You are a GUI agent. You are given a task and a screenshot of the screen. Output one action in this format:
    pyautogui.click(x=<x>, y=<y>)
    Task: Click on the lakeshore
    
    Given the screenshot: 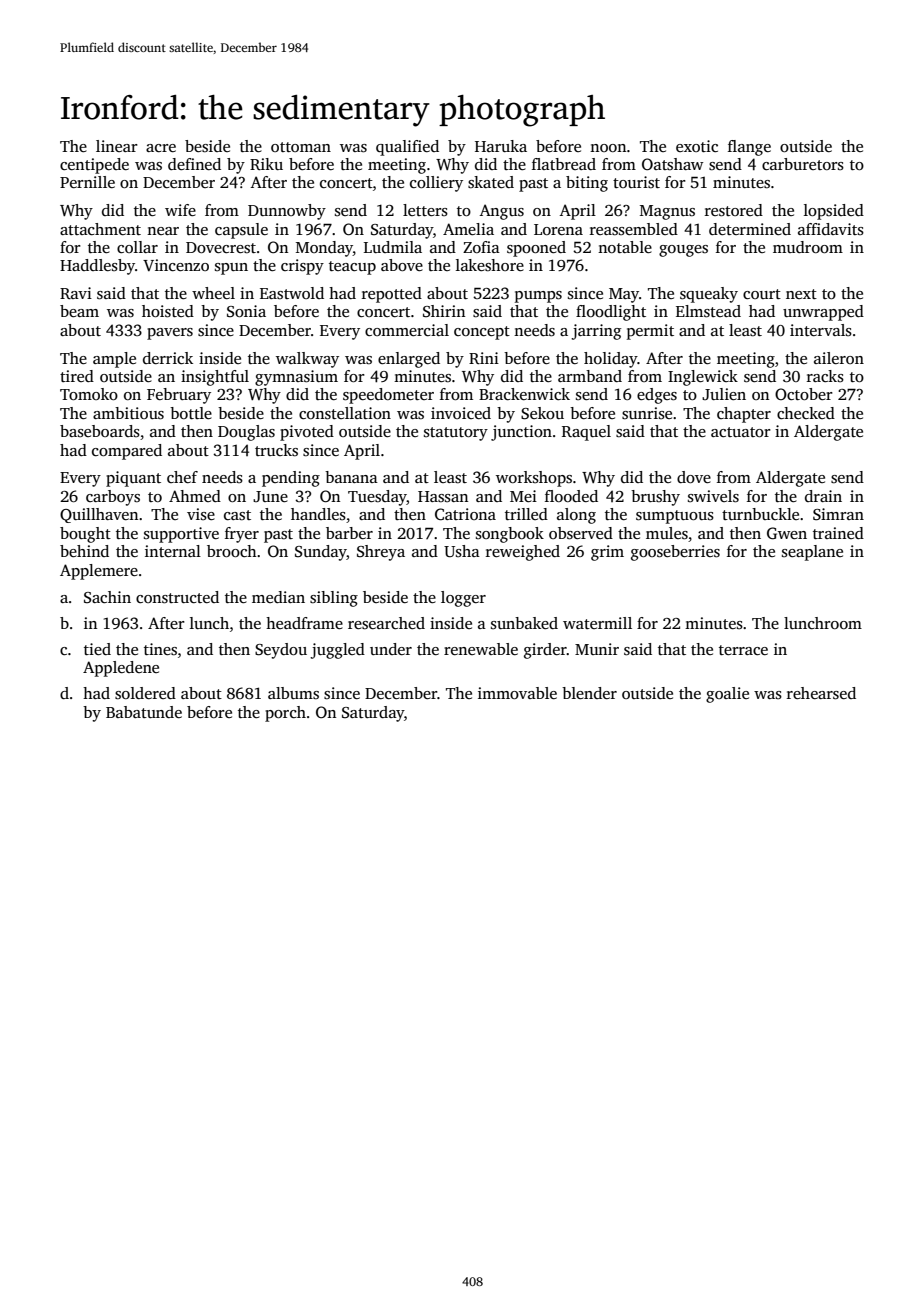 What is the action you would take?
    pyautogui.click(x=490, y=265)
